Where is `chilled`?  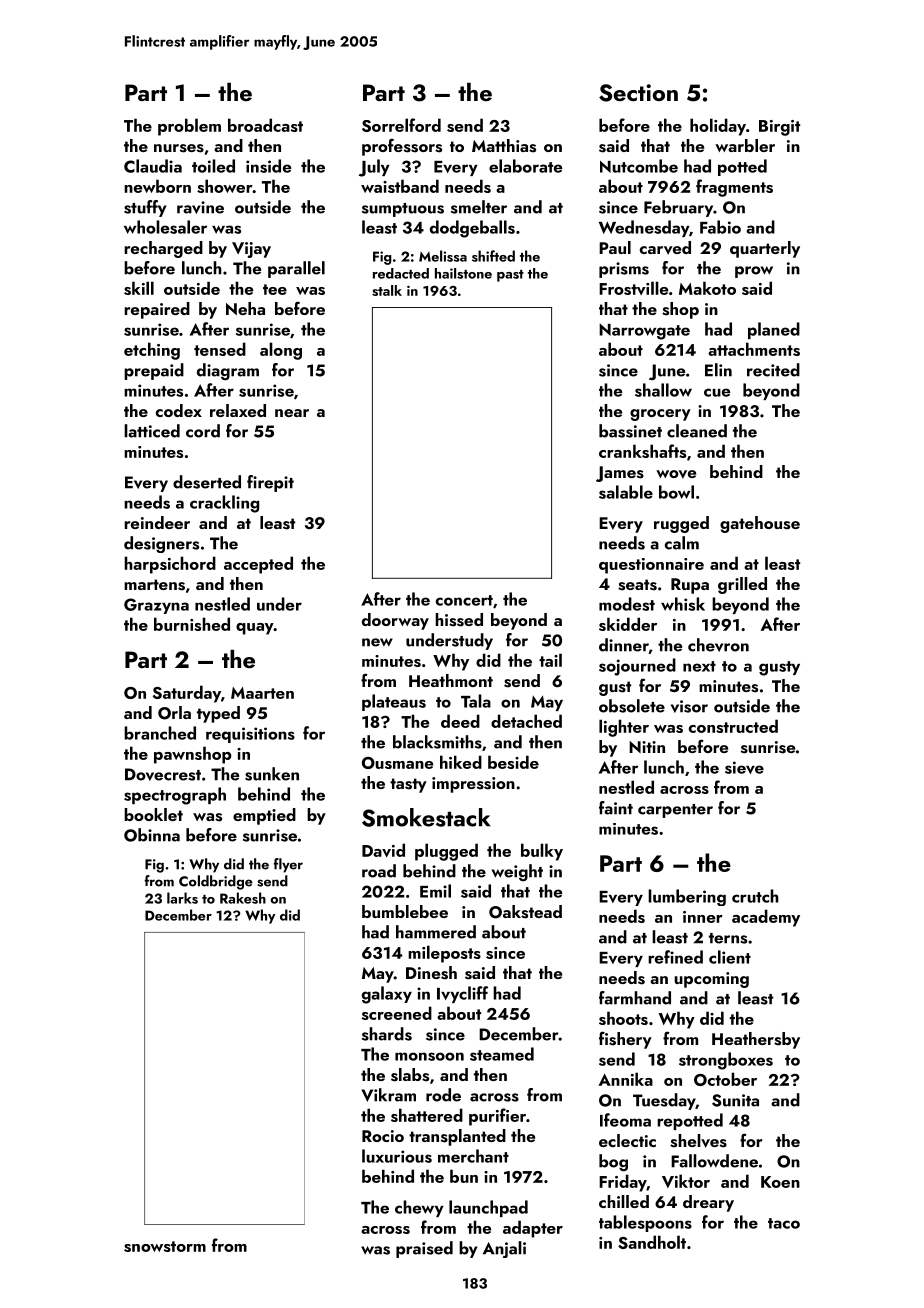 chilled is located at coordinates (624, 1201).
